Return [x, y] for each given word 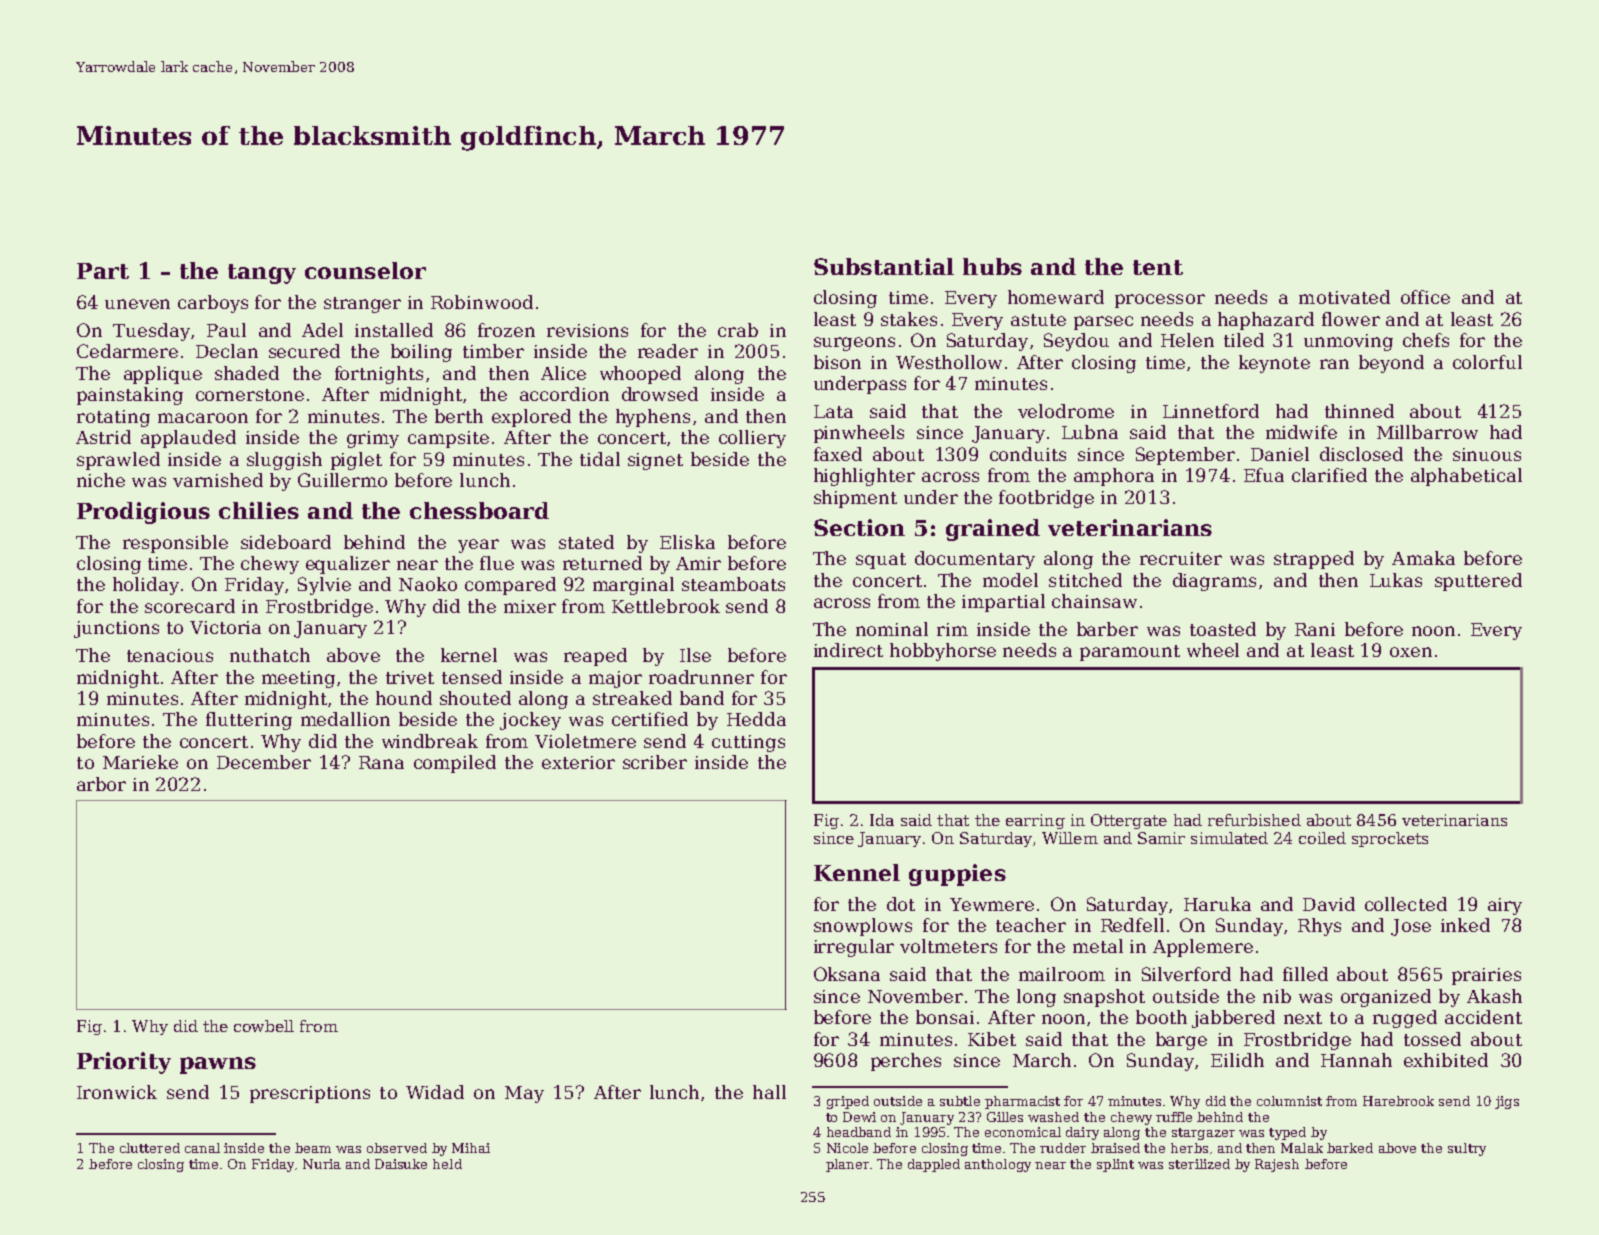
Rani [1315, 629]
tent [1158, 267]
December [264, 762]
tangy [262, 274]
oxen [1411, 652]
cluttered [150, 1148]
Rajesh [1277, 1165]
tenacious [170, 655]
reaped [595, 657]
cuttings [748, 743]
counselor [365, 270]
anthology [998, 1165]
